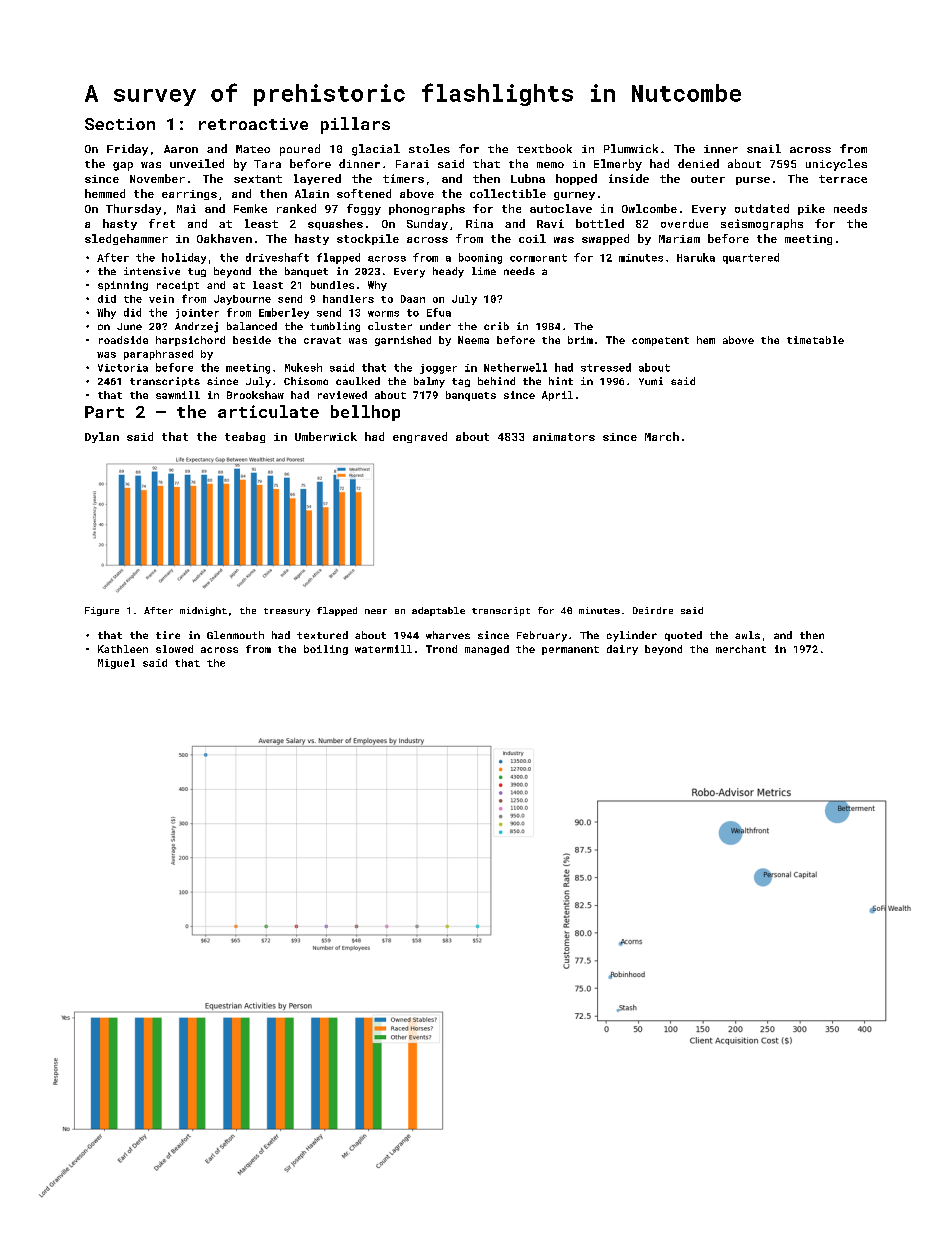  What do you see at coordinates (508, 193) in the image?
I see `collectible` at bounding box center [508, 193].
